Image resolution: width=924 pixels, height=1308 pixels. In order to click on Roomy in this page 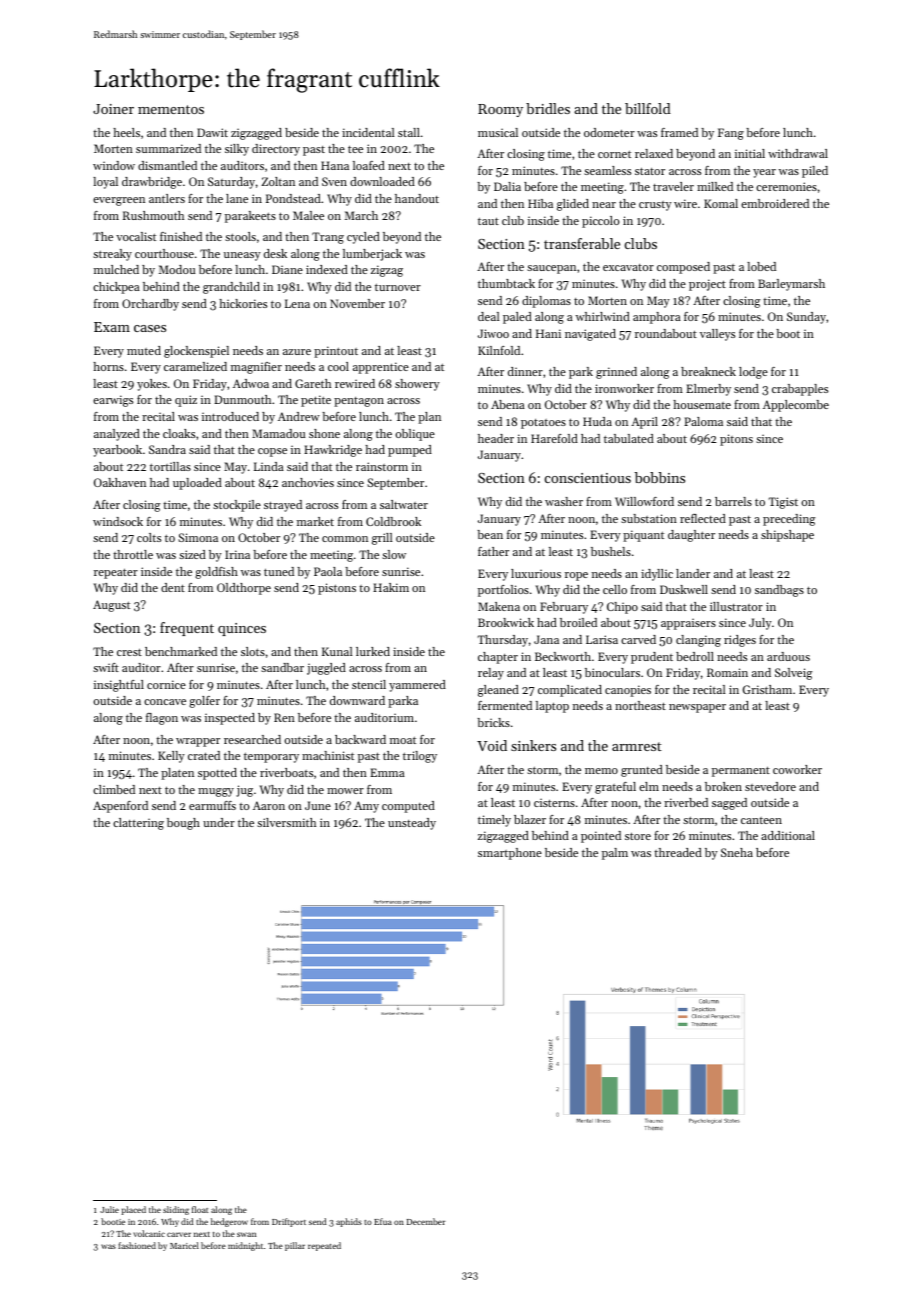, I will do `click(500, 110)`.
